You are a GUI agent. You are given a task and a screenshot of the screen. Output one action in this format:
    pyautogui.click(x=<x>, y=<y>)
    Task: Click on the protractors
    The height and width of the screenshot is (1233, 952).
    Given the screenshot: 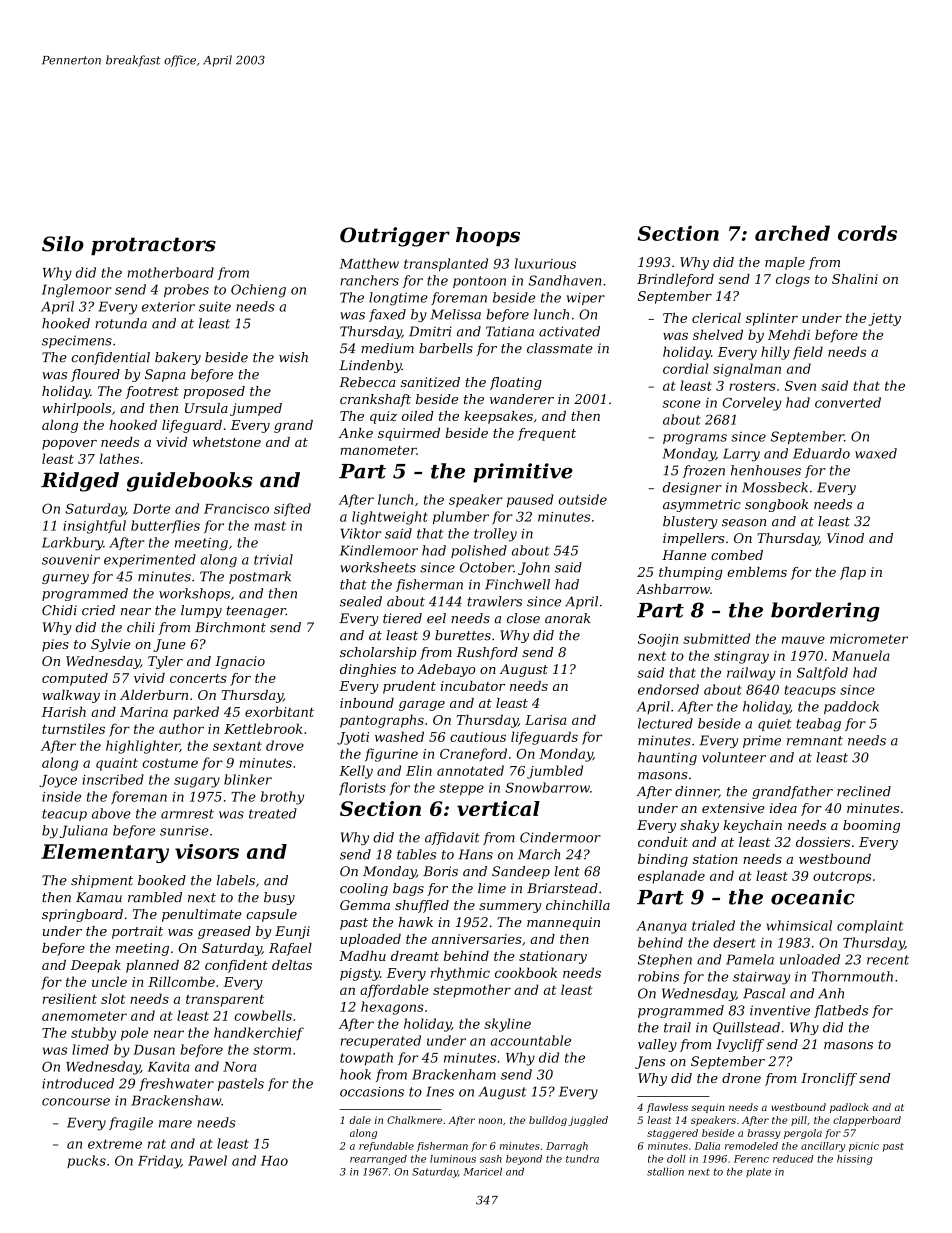 What is the action you would take?
    pyautogui.click(x=153, y=246)
